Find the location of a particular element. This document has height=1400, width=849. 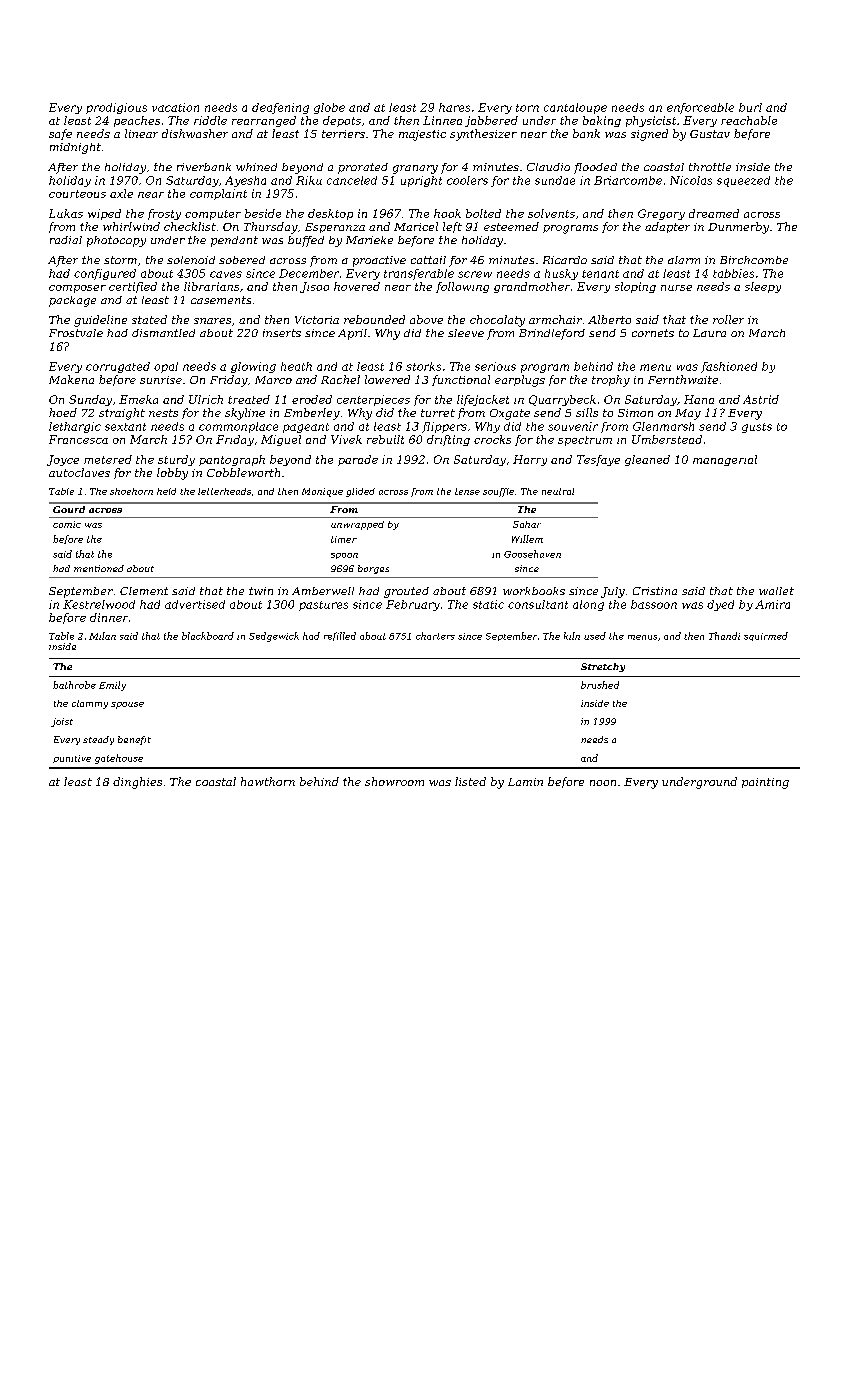

letterheads is located at coordinates (224, 491).
